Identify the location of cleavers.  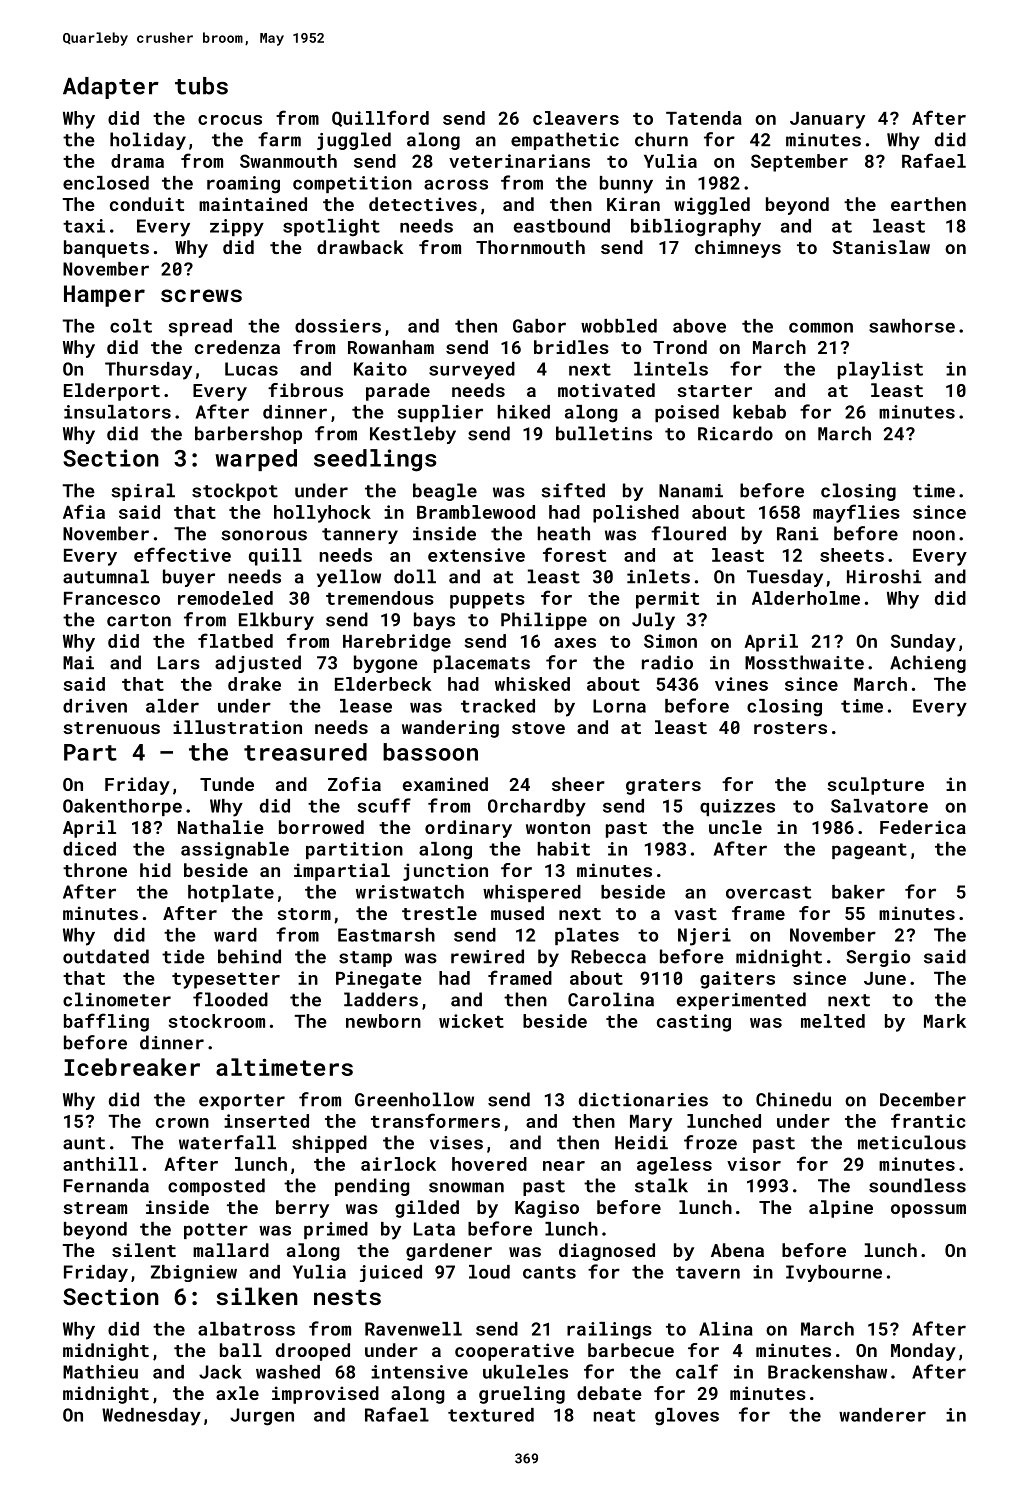
(576, 118).
